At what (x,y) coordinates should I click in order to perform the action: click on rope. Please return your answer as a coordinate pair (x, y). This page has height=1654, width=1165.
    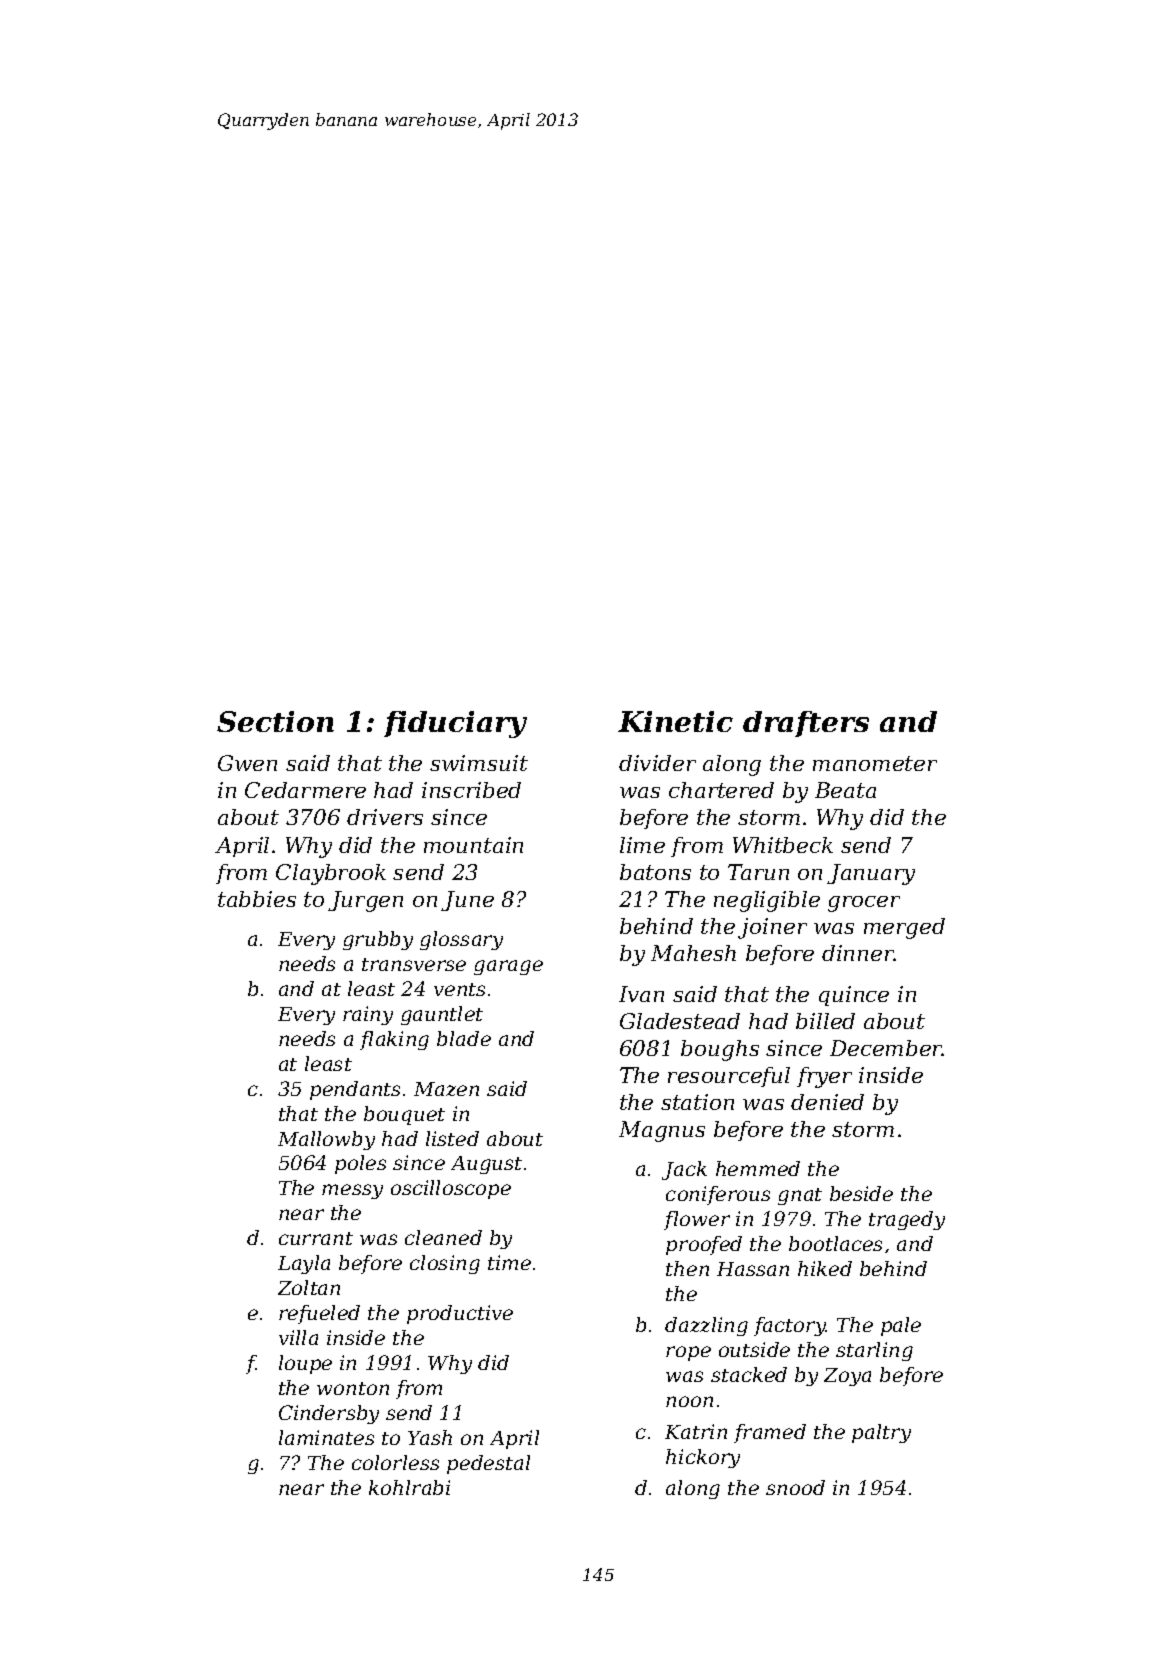
    Looking at the image, I should click on (688, 1353).
